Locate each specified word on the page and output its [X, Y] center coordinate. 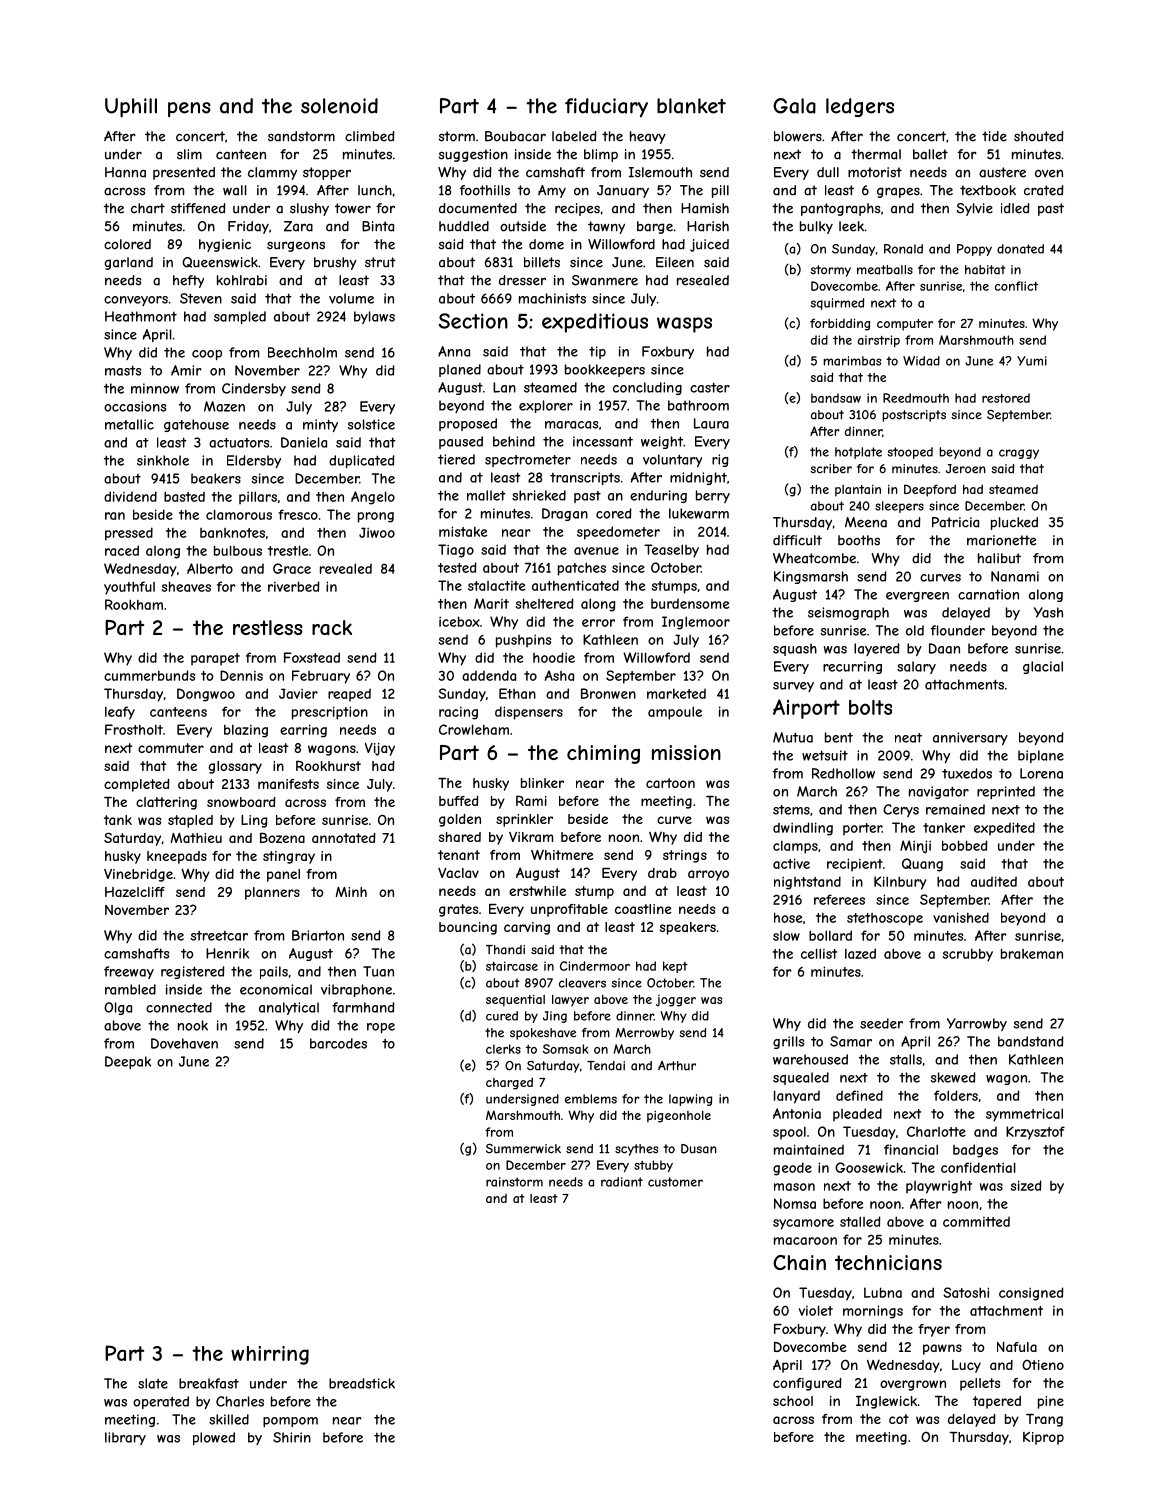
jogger [676, 1001]
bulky [816, 227]
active [791, 863]
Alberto [210, 568]
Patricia [955, 522]
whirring [270, 1355]
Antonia [797, 1113]
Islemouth [660, 172]
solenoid [339, 106]
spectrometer [528, 461]
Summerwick [523, 1149]
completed [136, 785]
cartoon [670, 783]
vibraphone [356, 990]
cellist [819, 953]
